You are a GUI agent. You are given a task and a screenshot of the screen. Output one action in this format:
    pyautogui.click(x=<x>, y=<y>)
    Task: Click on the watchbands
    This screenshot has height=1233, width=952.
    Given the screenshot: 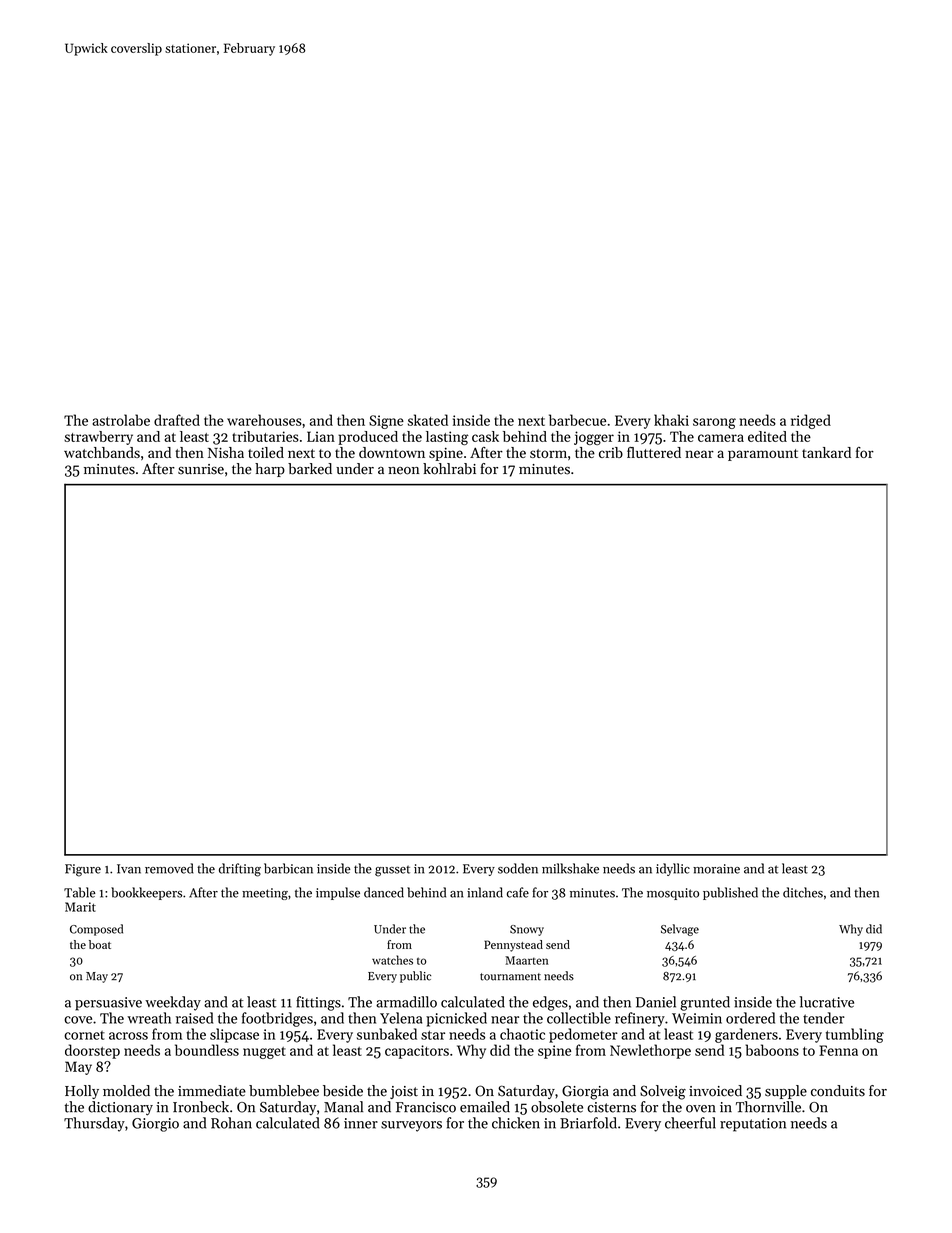 What is the action you would take?
    pyautogui.click(x=102, y=452)
